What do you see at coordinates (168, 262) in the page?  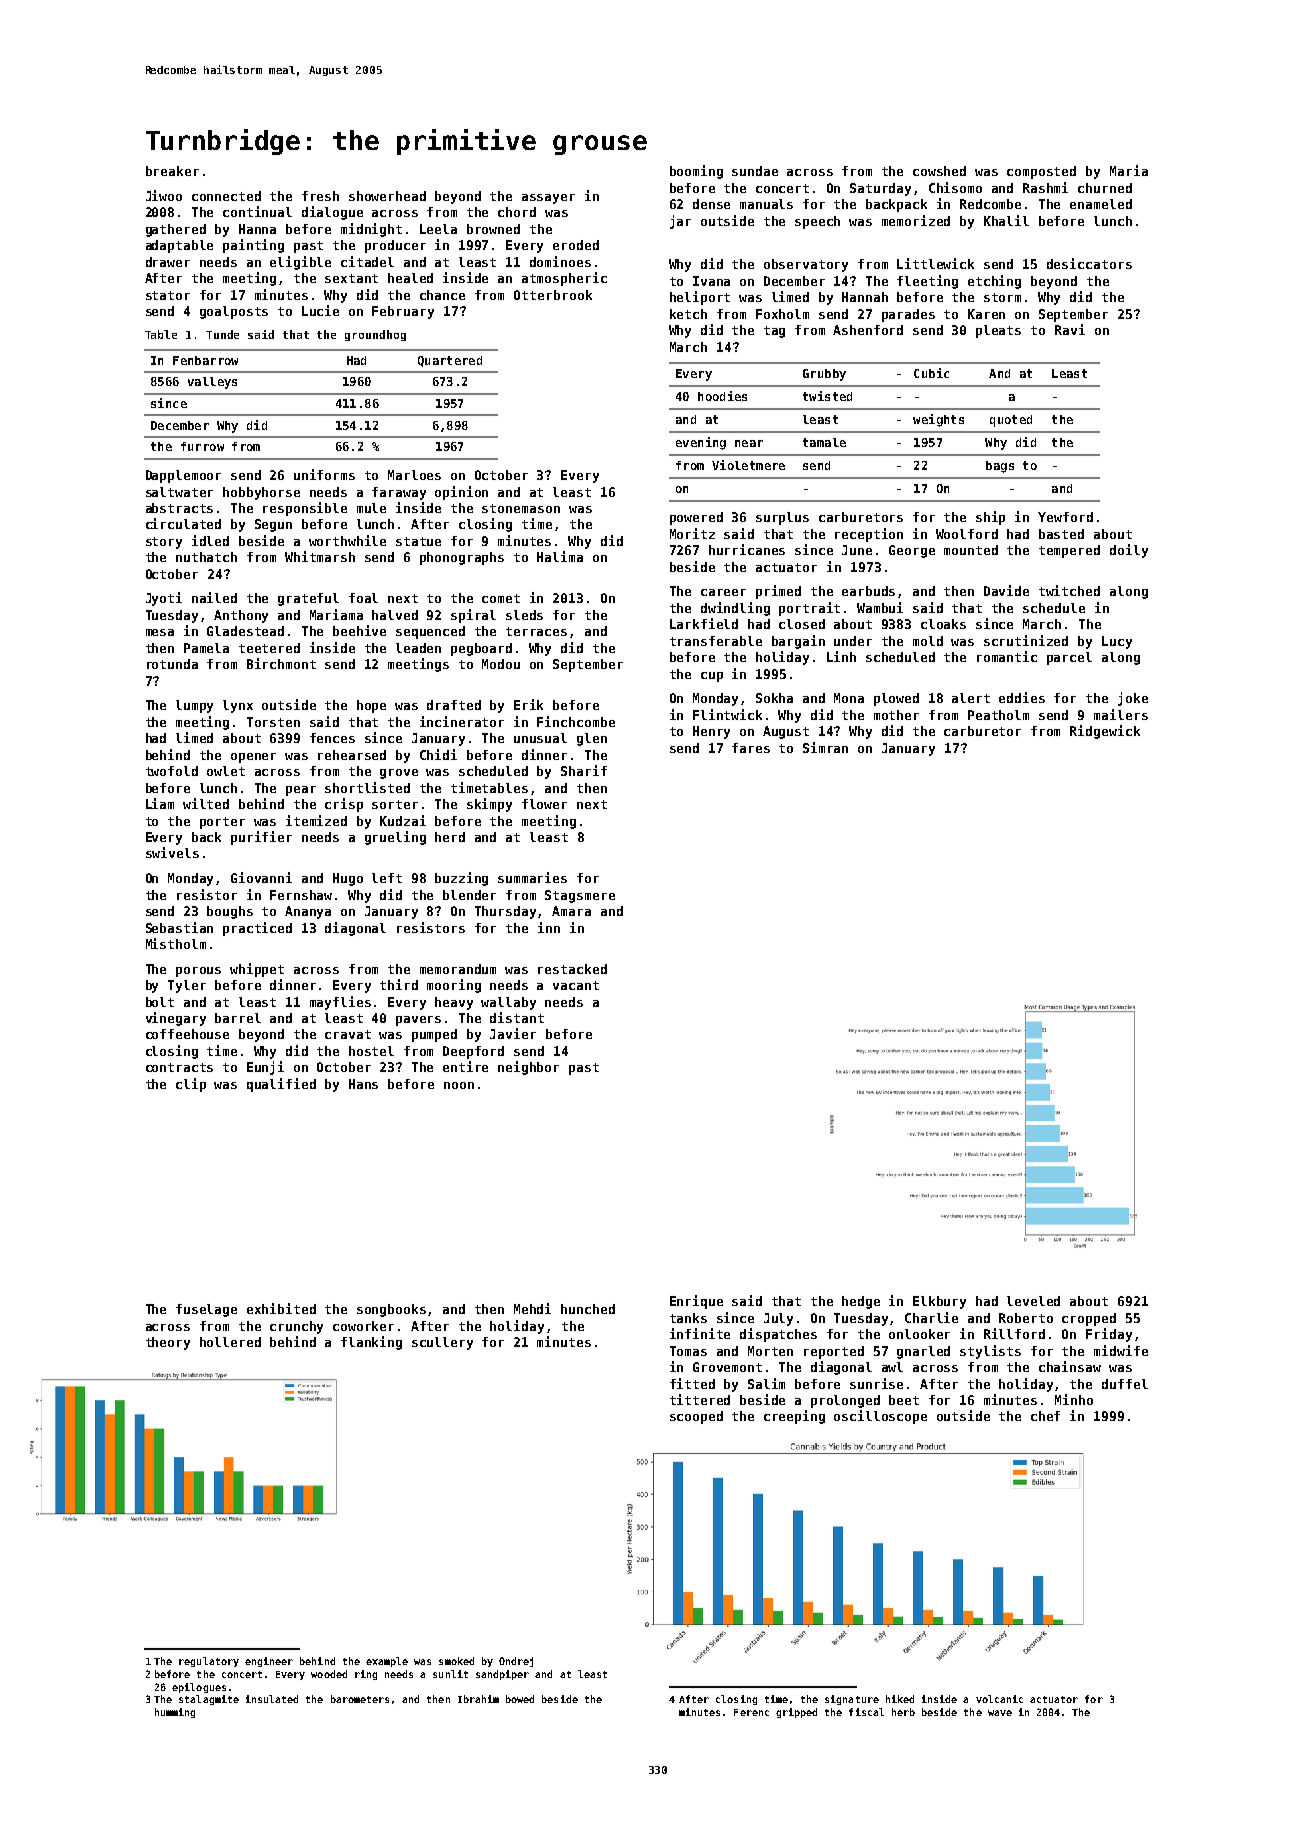 I see `drawer` at bounding box center [168, 262].
